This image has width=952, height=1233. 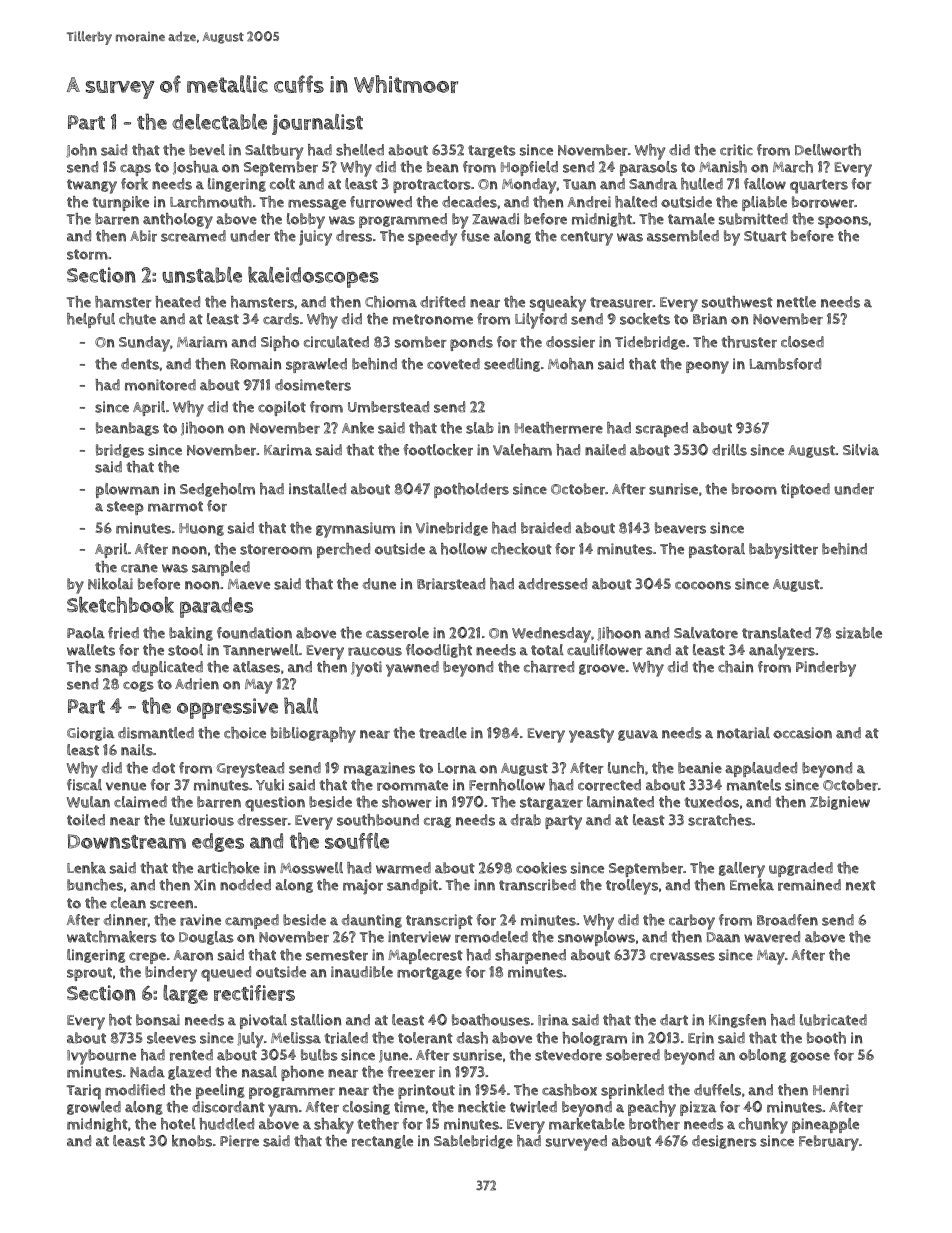 What do you see at coordinates (861, 450) in the image?
I see `Silvia` at bounding box center [861, 450].
